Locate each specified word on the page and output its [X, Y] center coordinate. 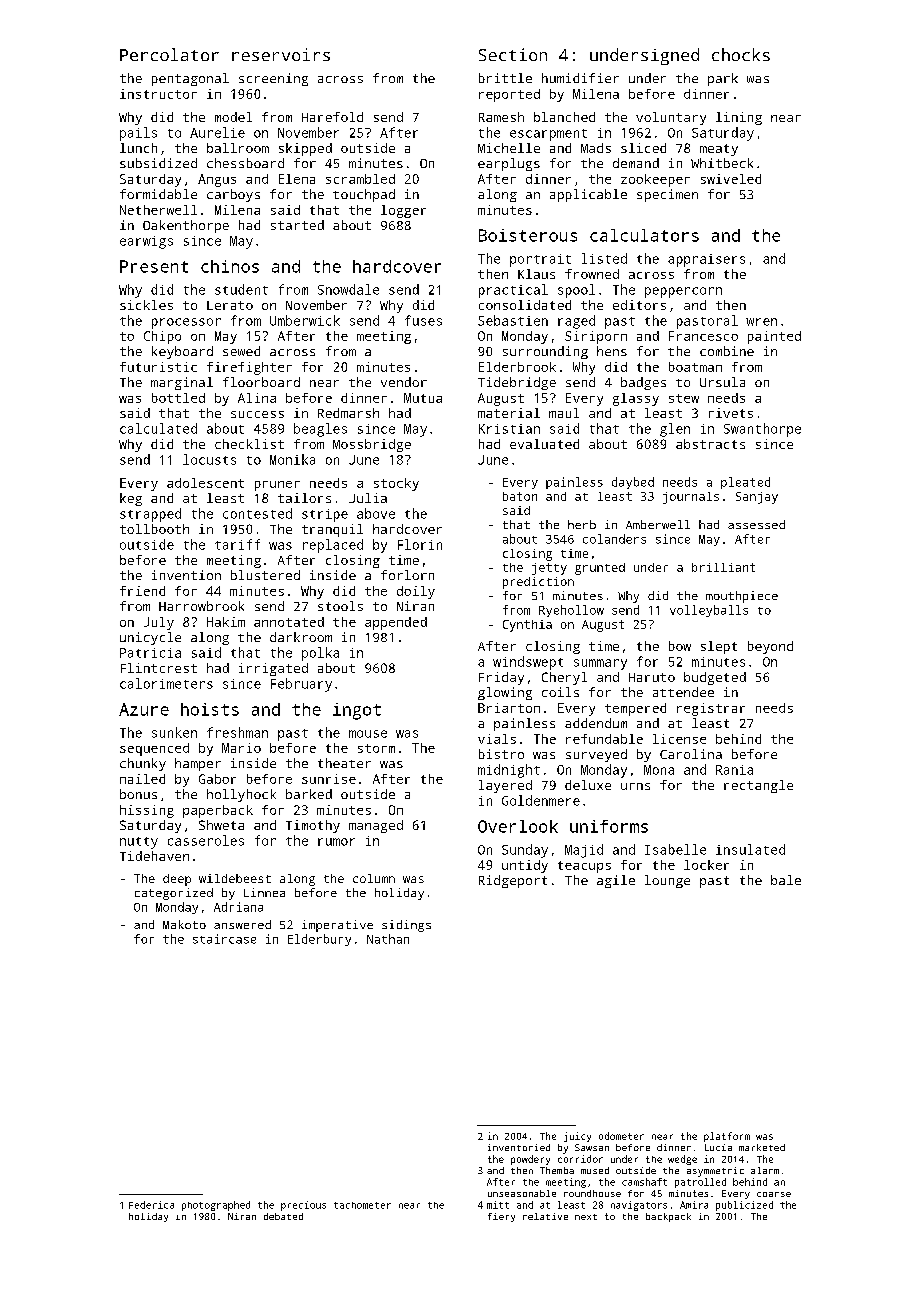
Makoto [184, 924]
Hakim [226, 622]
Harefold [332, 117]
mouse [368, 734]
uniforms [609, 826]
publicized [744, 1206]
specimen [667, 195]
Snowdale [348, 289]
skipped [305, 149]
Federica [151, 1205]
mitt [498, 1205]
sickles [146, 305]
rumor [336, 842]
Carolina [691, 754]
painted [774, 337]
